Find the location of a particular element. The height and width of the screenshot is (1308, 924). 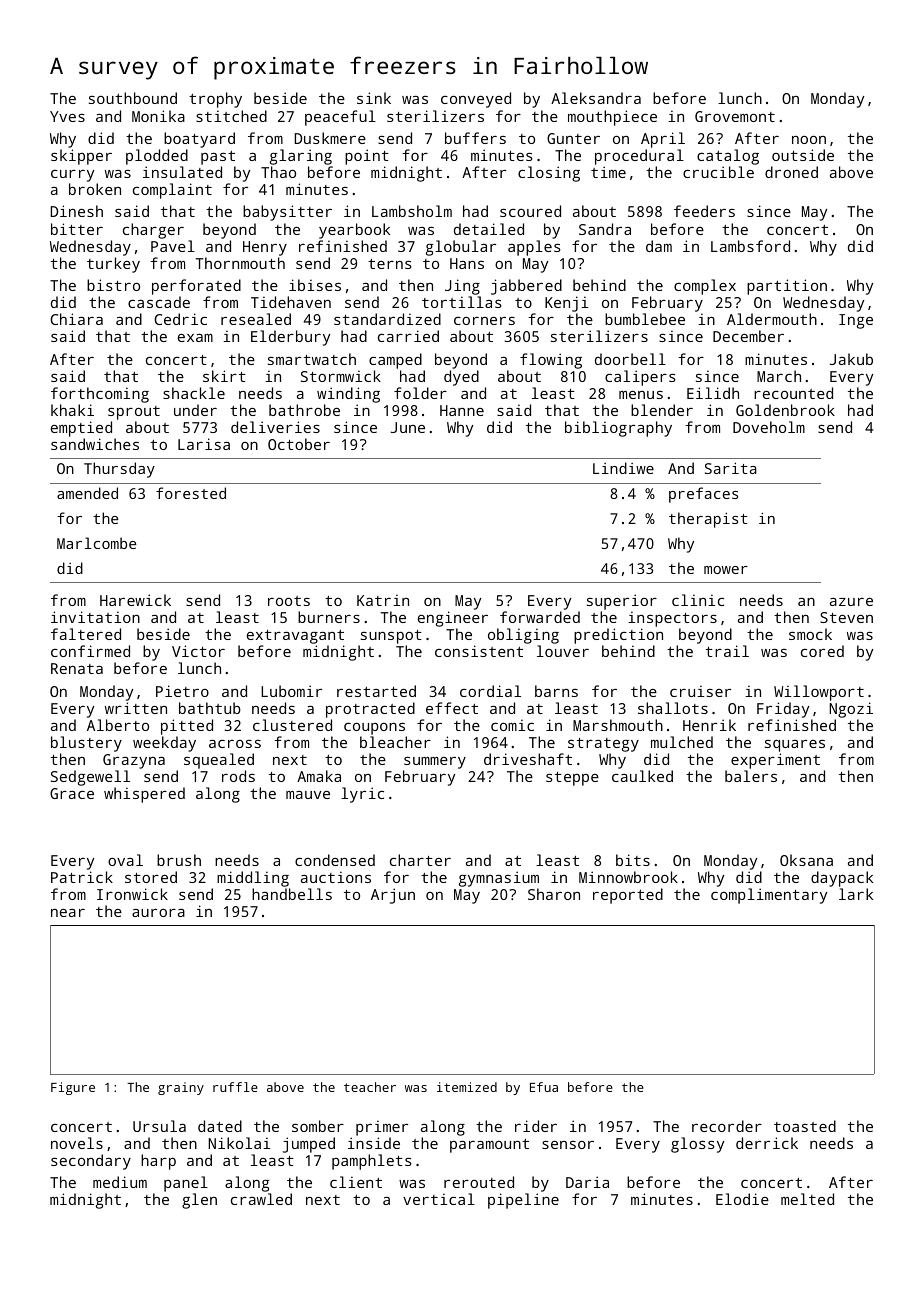

Grovemont is located at coordinates (735, 116).
